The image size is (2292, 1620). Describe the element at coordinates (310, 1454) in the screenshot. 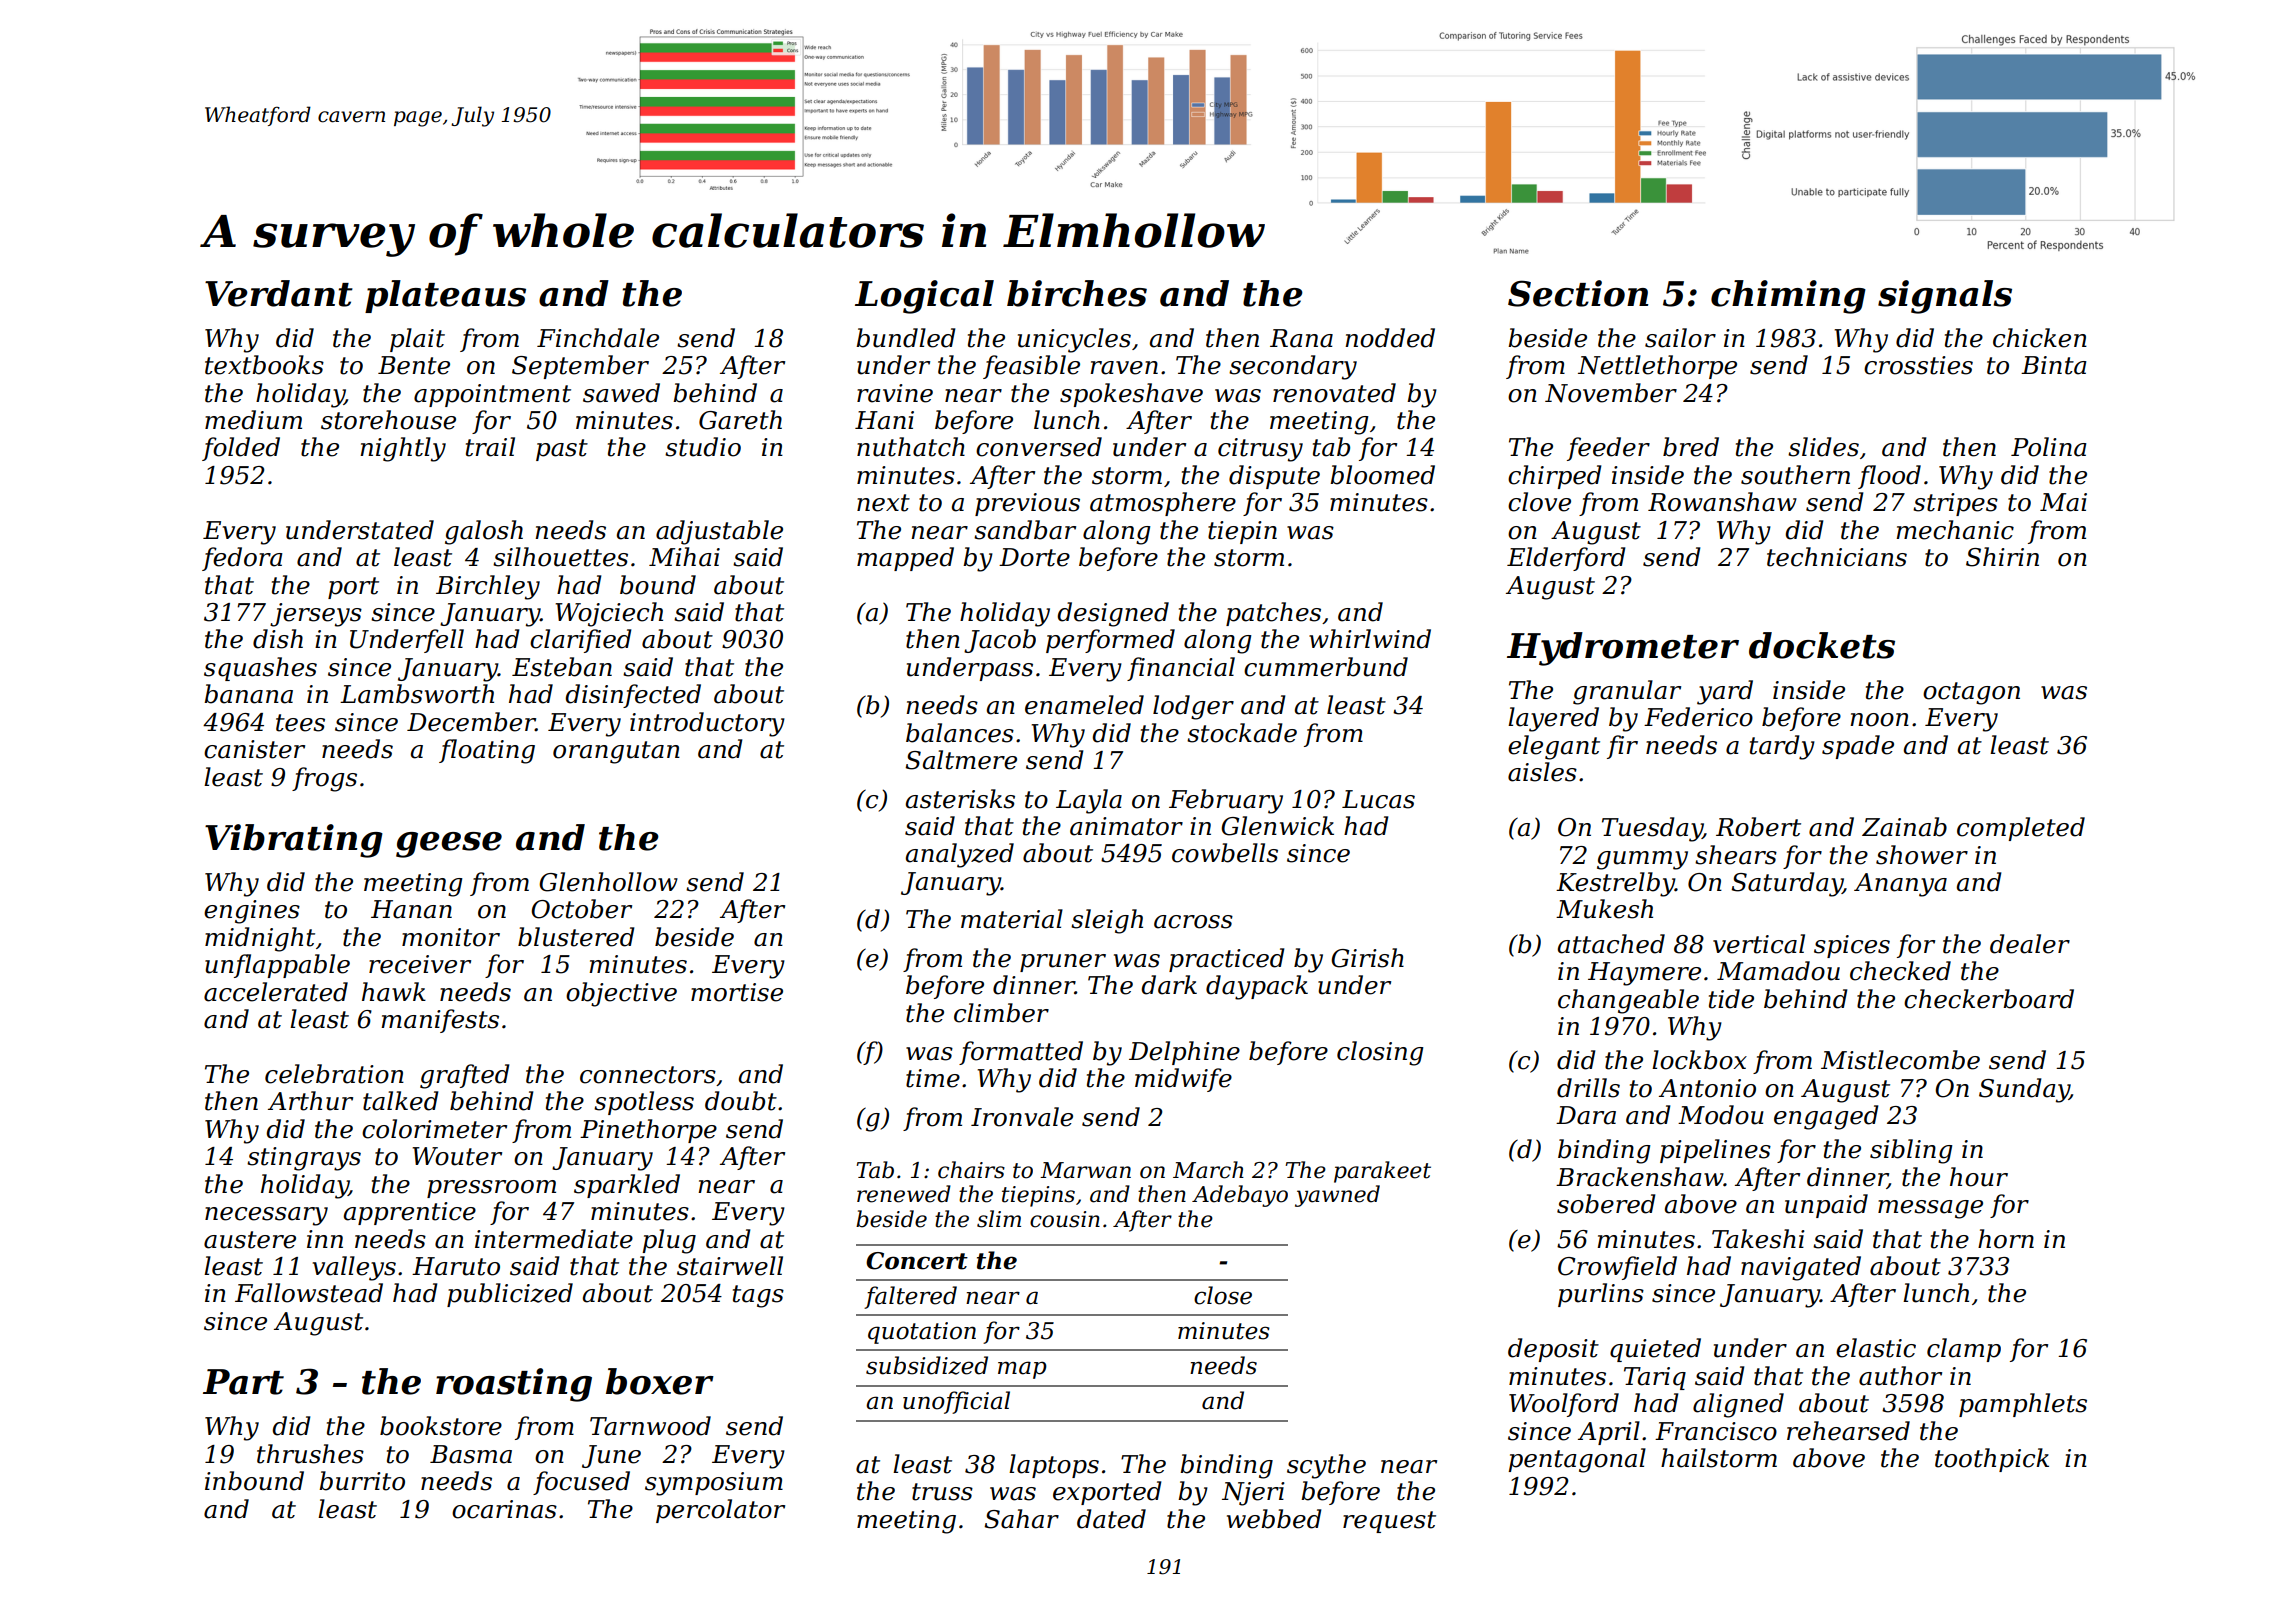

I see `thrushes` at that location.
